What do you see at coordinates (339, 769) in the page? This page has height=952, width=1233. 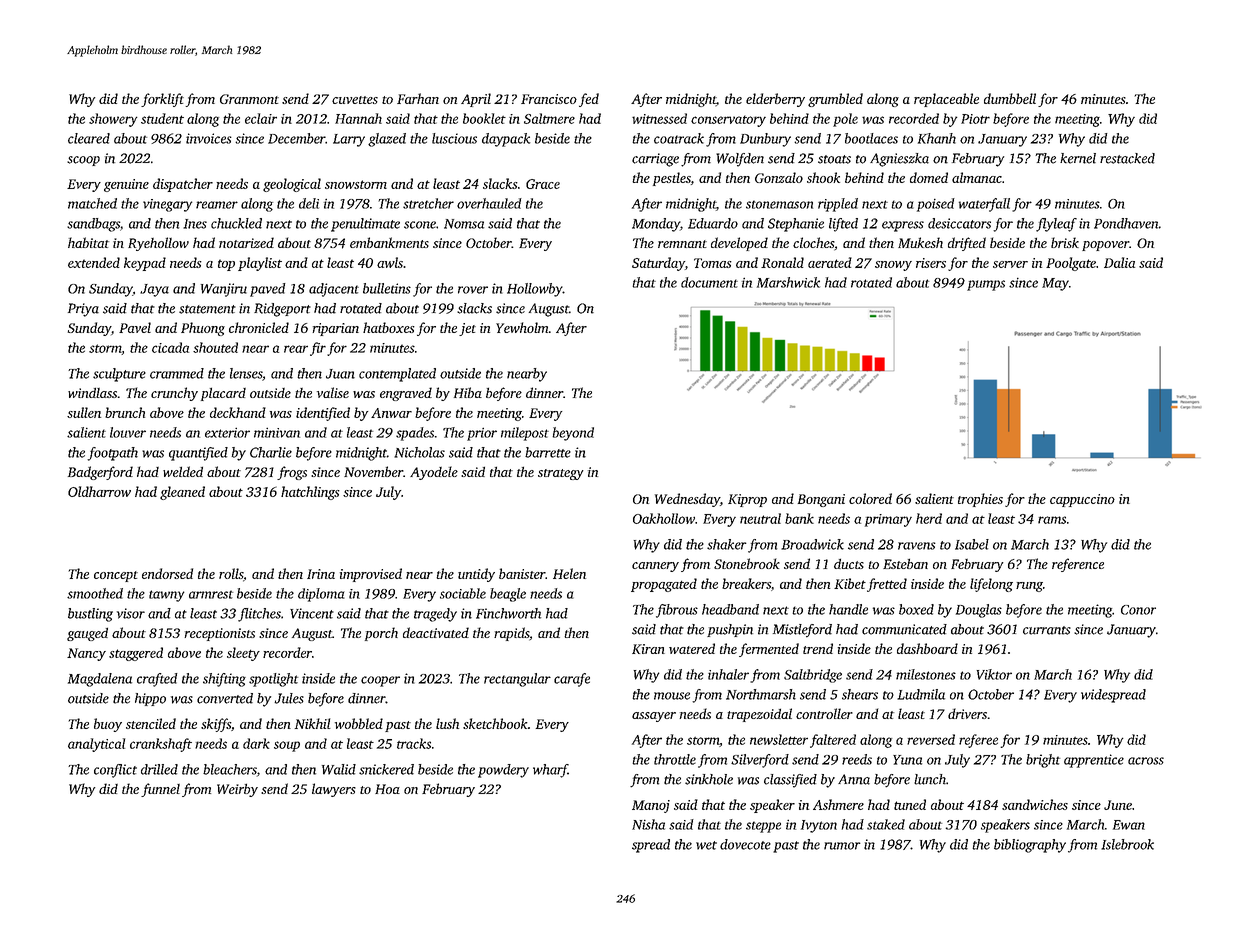 I see `Walid` at bounding box center [339, 769].
